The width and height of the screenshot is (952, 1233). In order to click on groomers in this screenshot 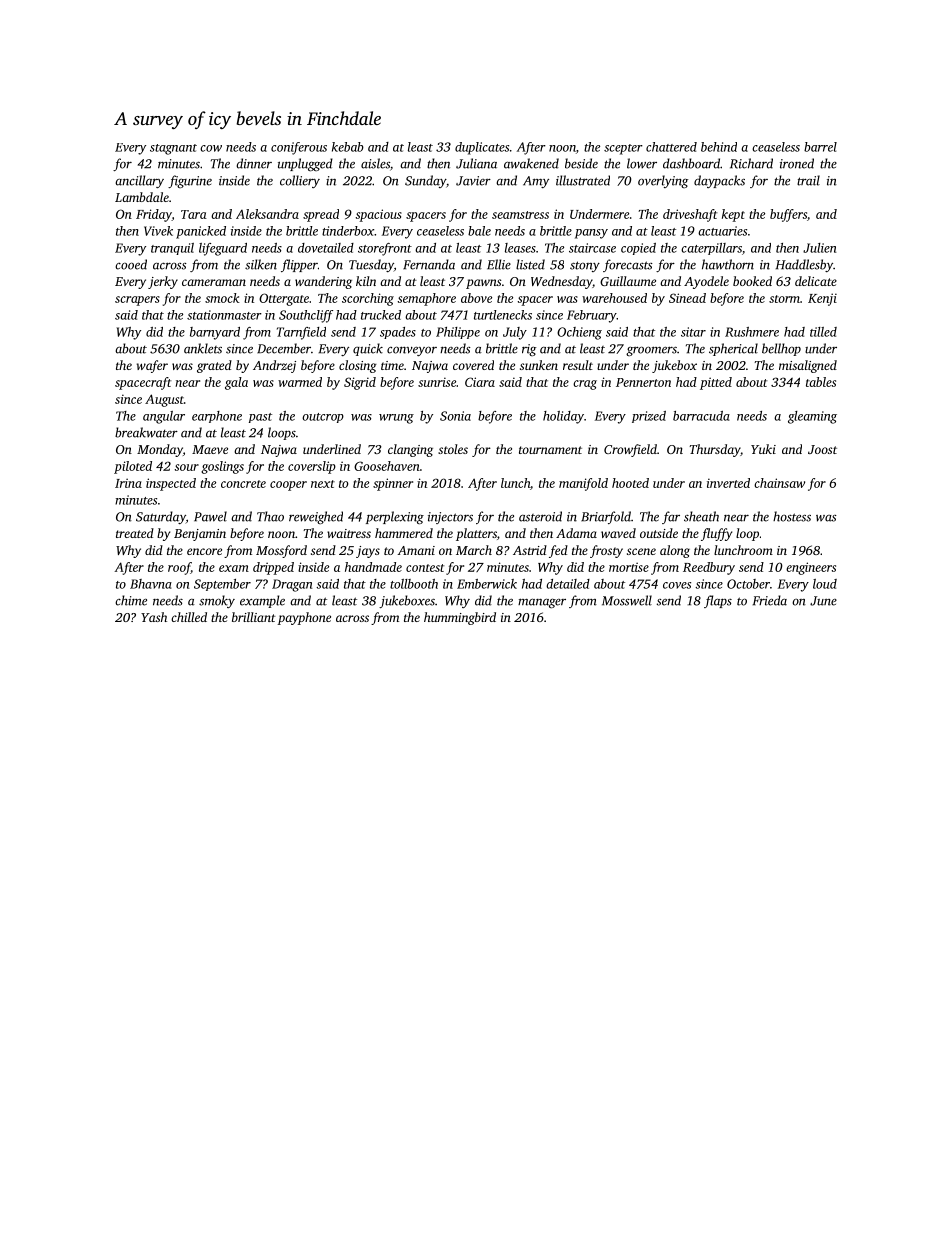, I will do `click(651, 351)`.
